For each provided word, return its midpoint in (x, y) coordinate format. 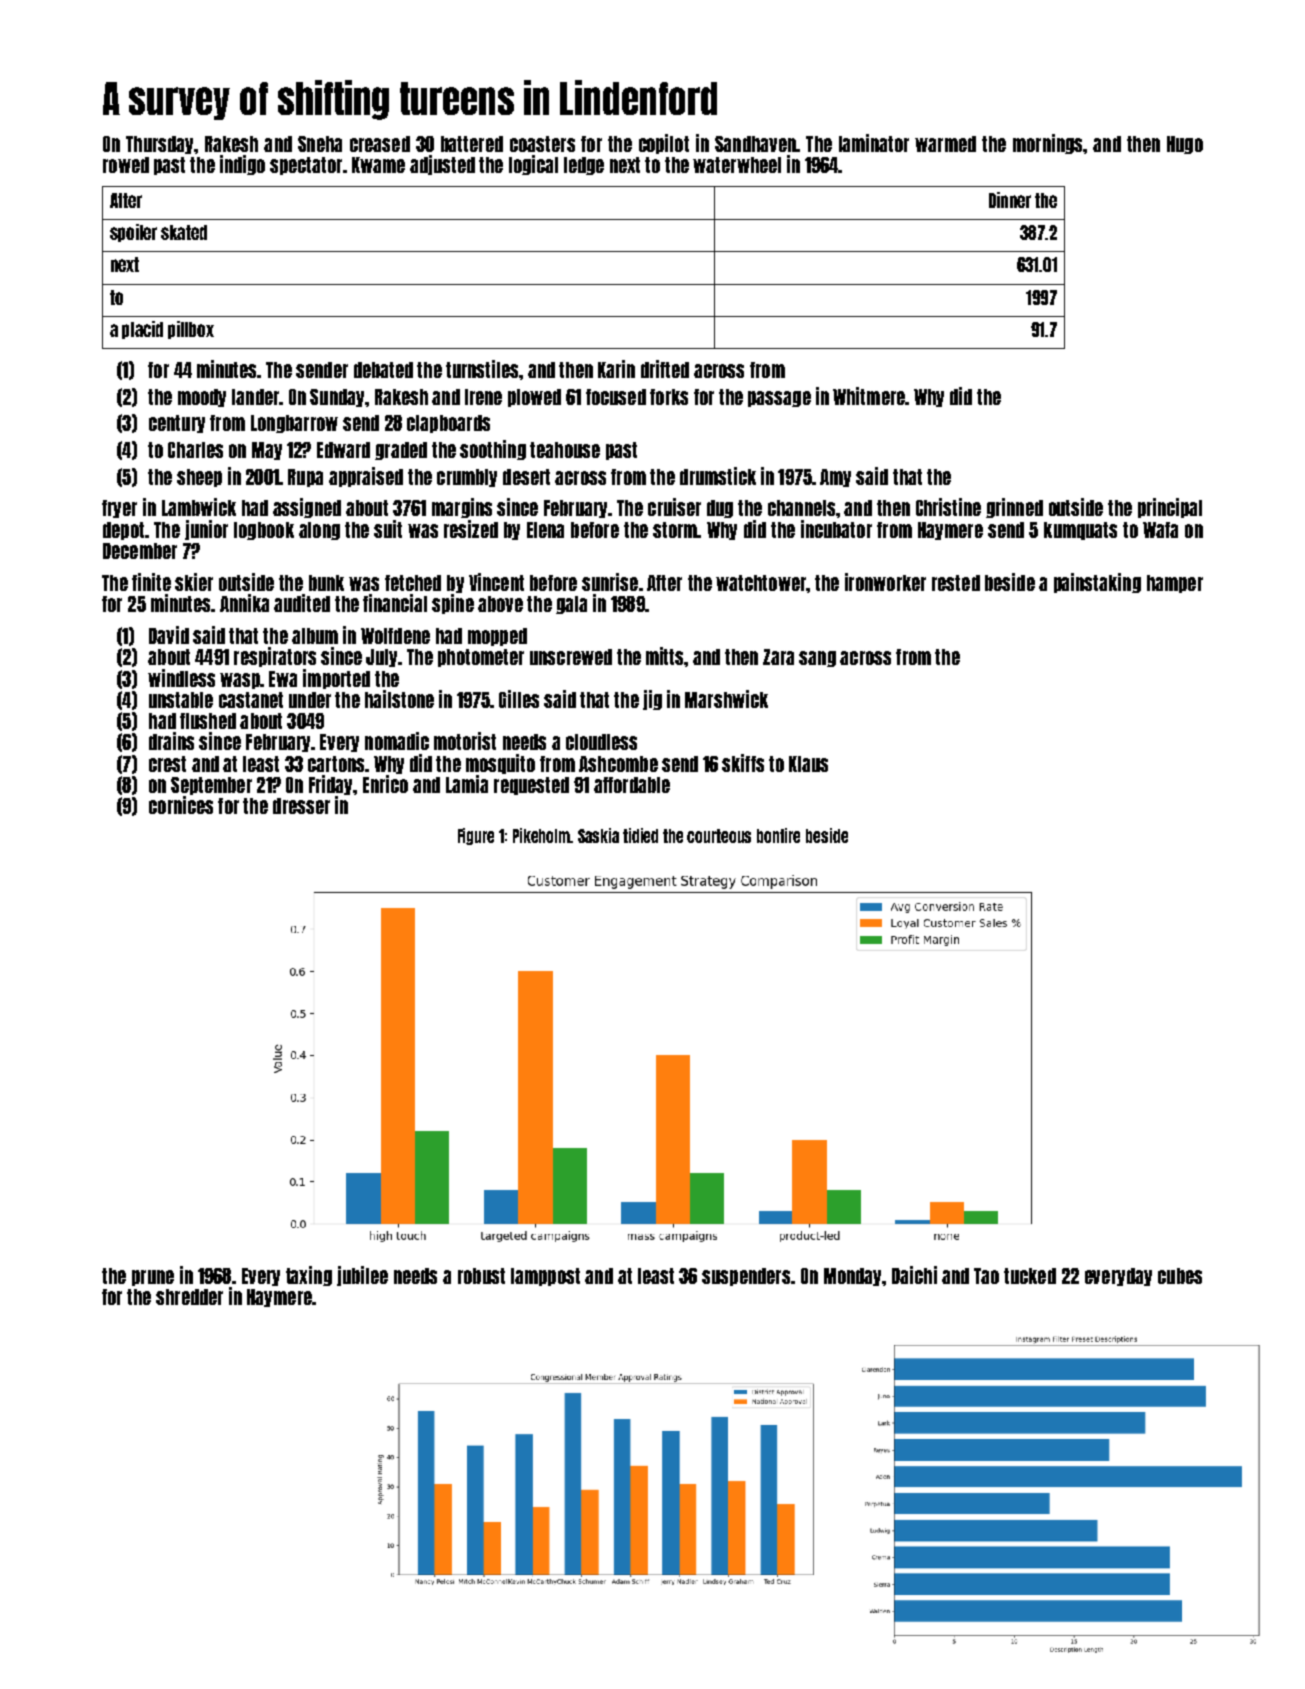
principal (1170, 508)
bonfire (778, 835)
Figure (476, 836)
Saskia (598, 835)
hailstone (399, 699)
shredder (189, 1297)
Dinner (1010, 200)
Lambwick (199, 507)
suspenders (746, 1277)
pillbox (191, 330)
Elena (545, 530)
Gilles (519, 699)
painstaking (1097, 583)
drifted (665, 369)
